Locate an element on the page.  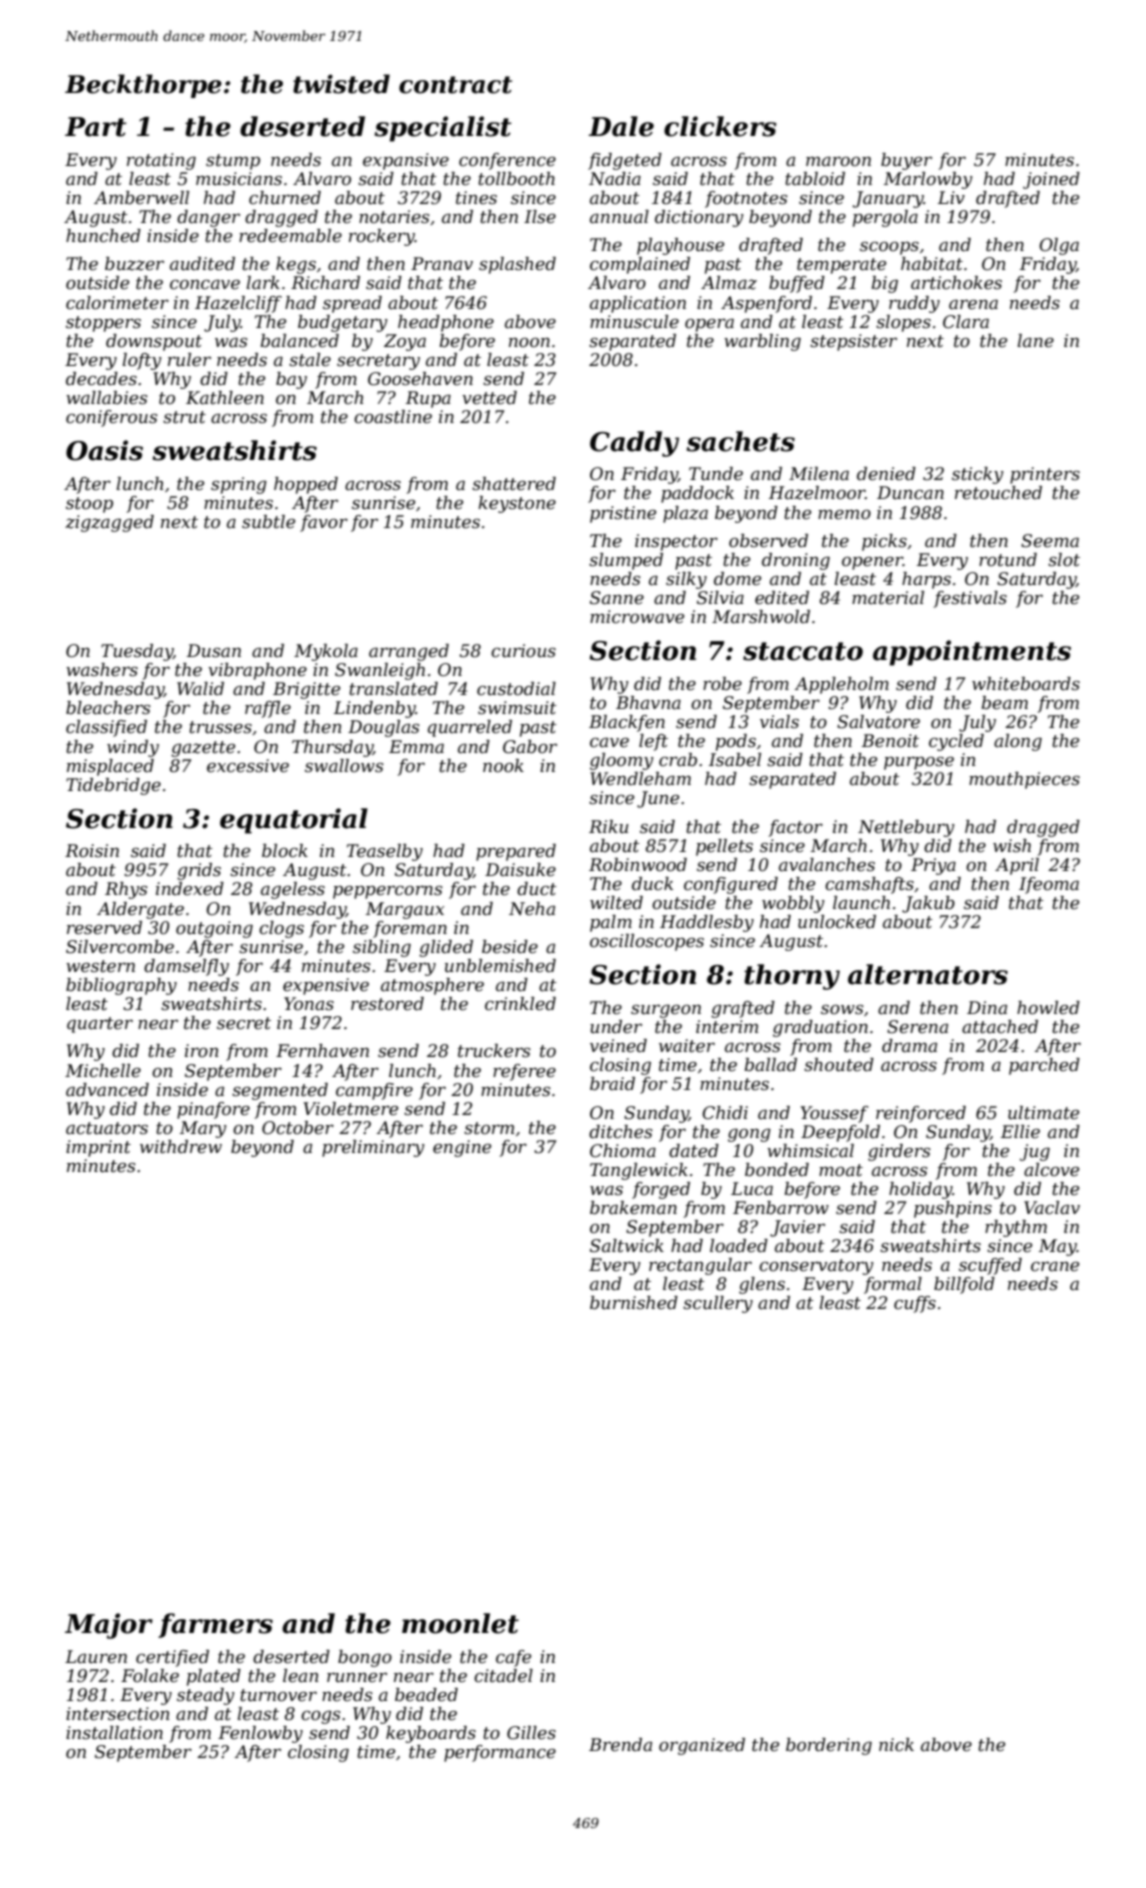
palm is located at coordinates (611, 923).
